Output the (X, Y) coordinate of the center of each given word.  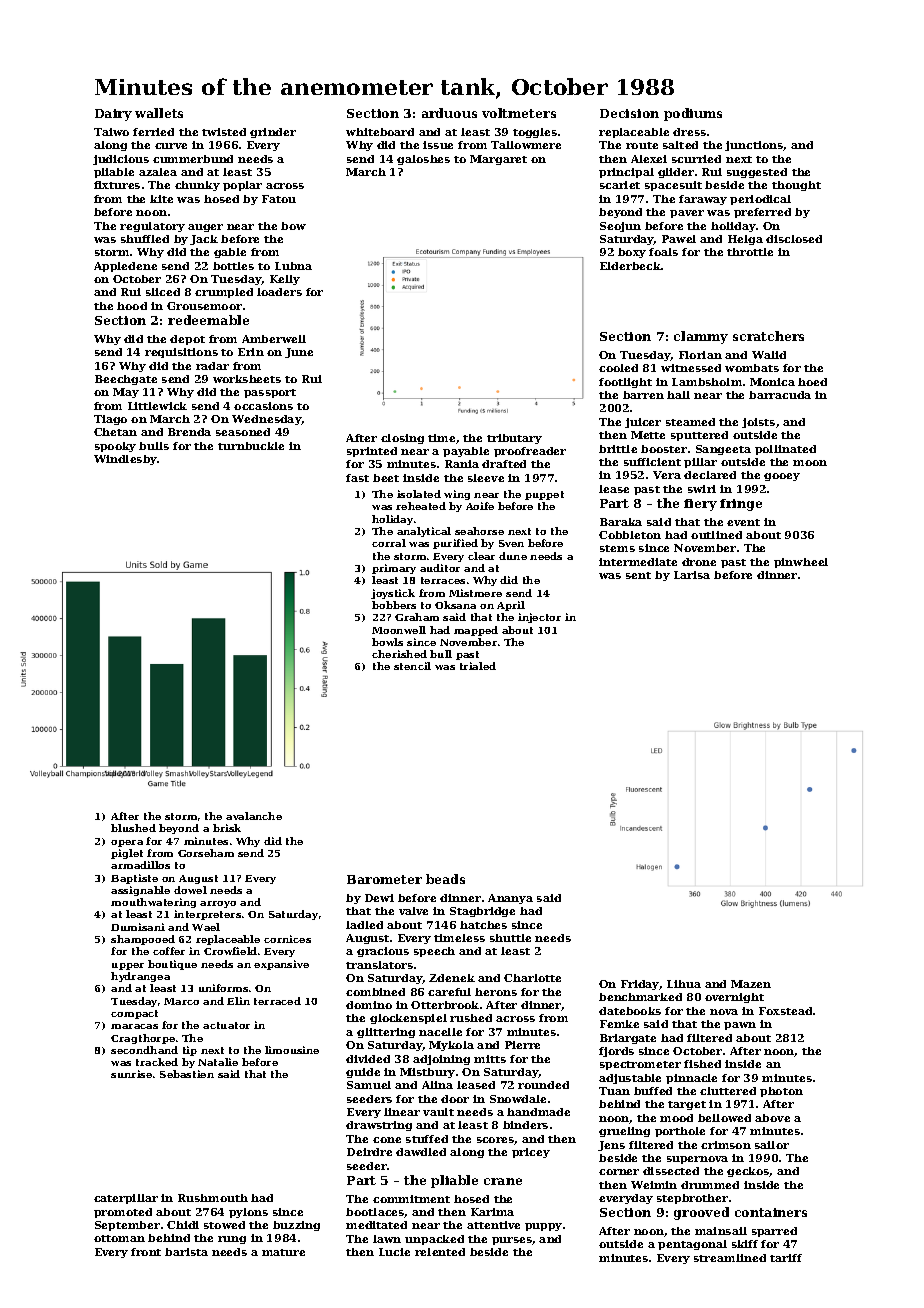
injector (539, 618)
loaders (279, 292)
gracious (383, 952)
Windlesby (126, 460)
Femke (619, 1024)
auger (205, 228)
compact (134, 1014)
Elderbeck (630, 266)
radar (212, 366)
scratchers (768, 336)
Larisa (692, 575)
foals (663, 252)
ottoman (119, 1238)
